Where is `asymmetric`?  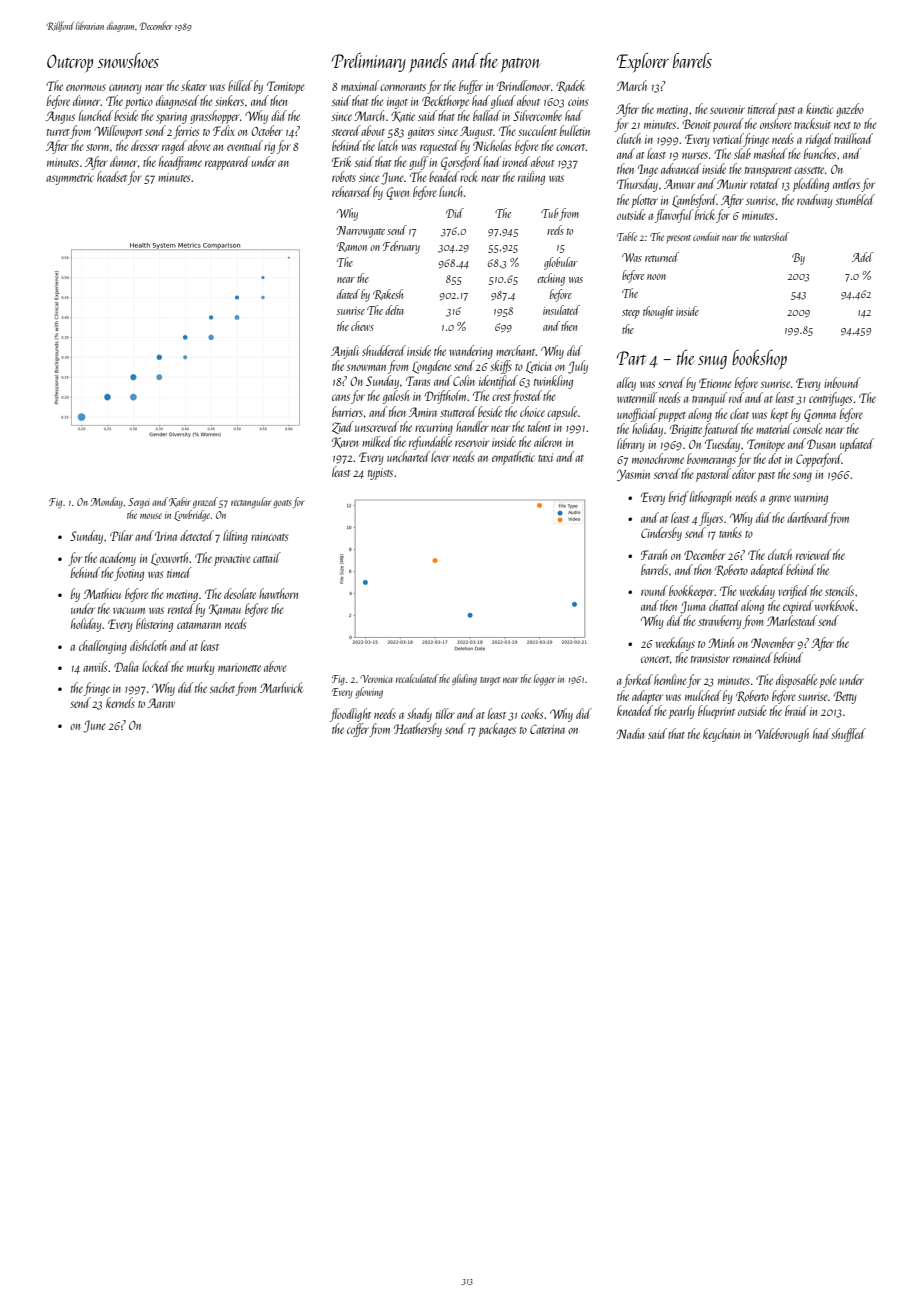 asymmetric is located at coordinates (70, 179).
